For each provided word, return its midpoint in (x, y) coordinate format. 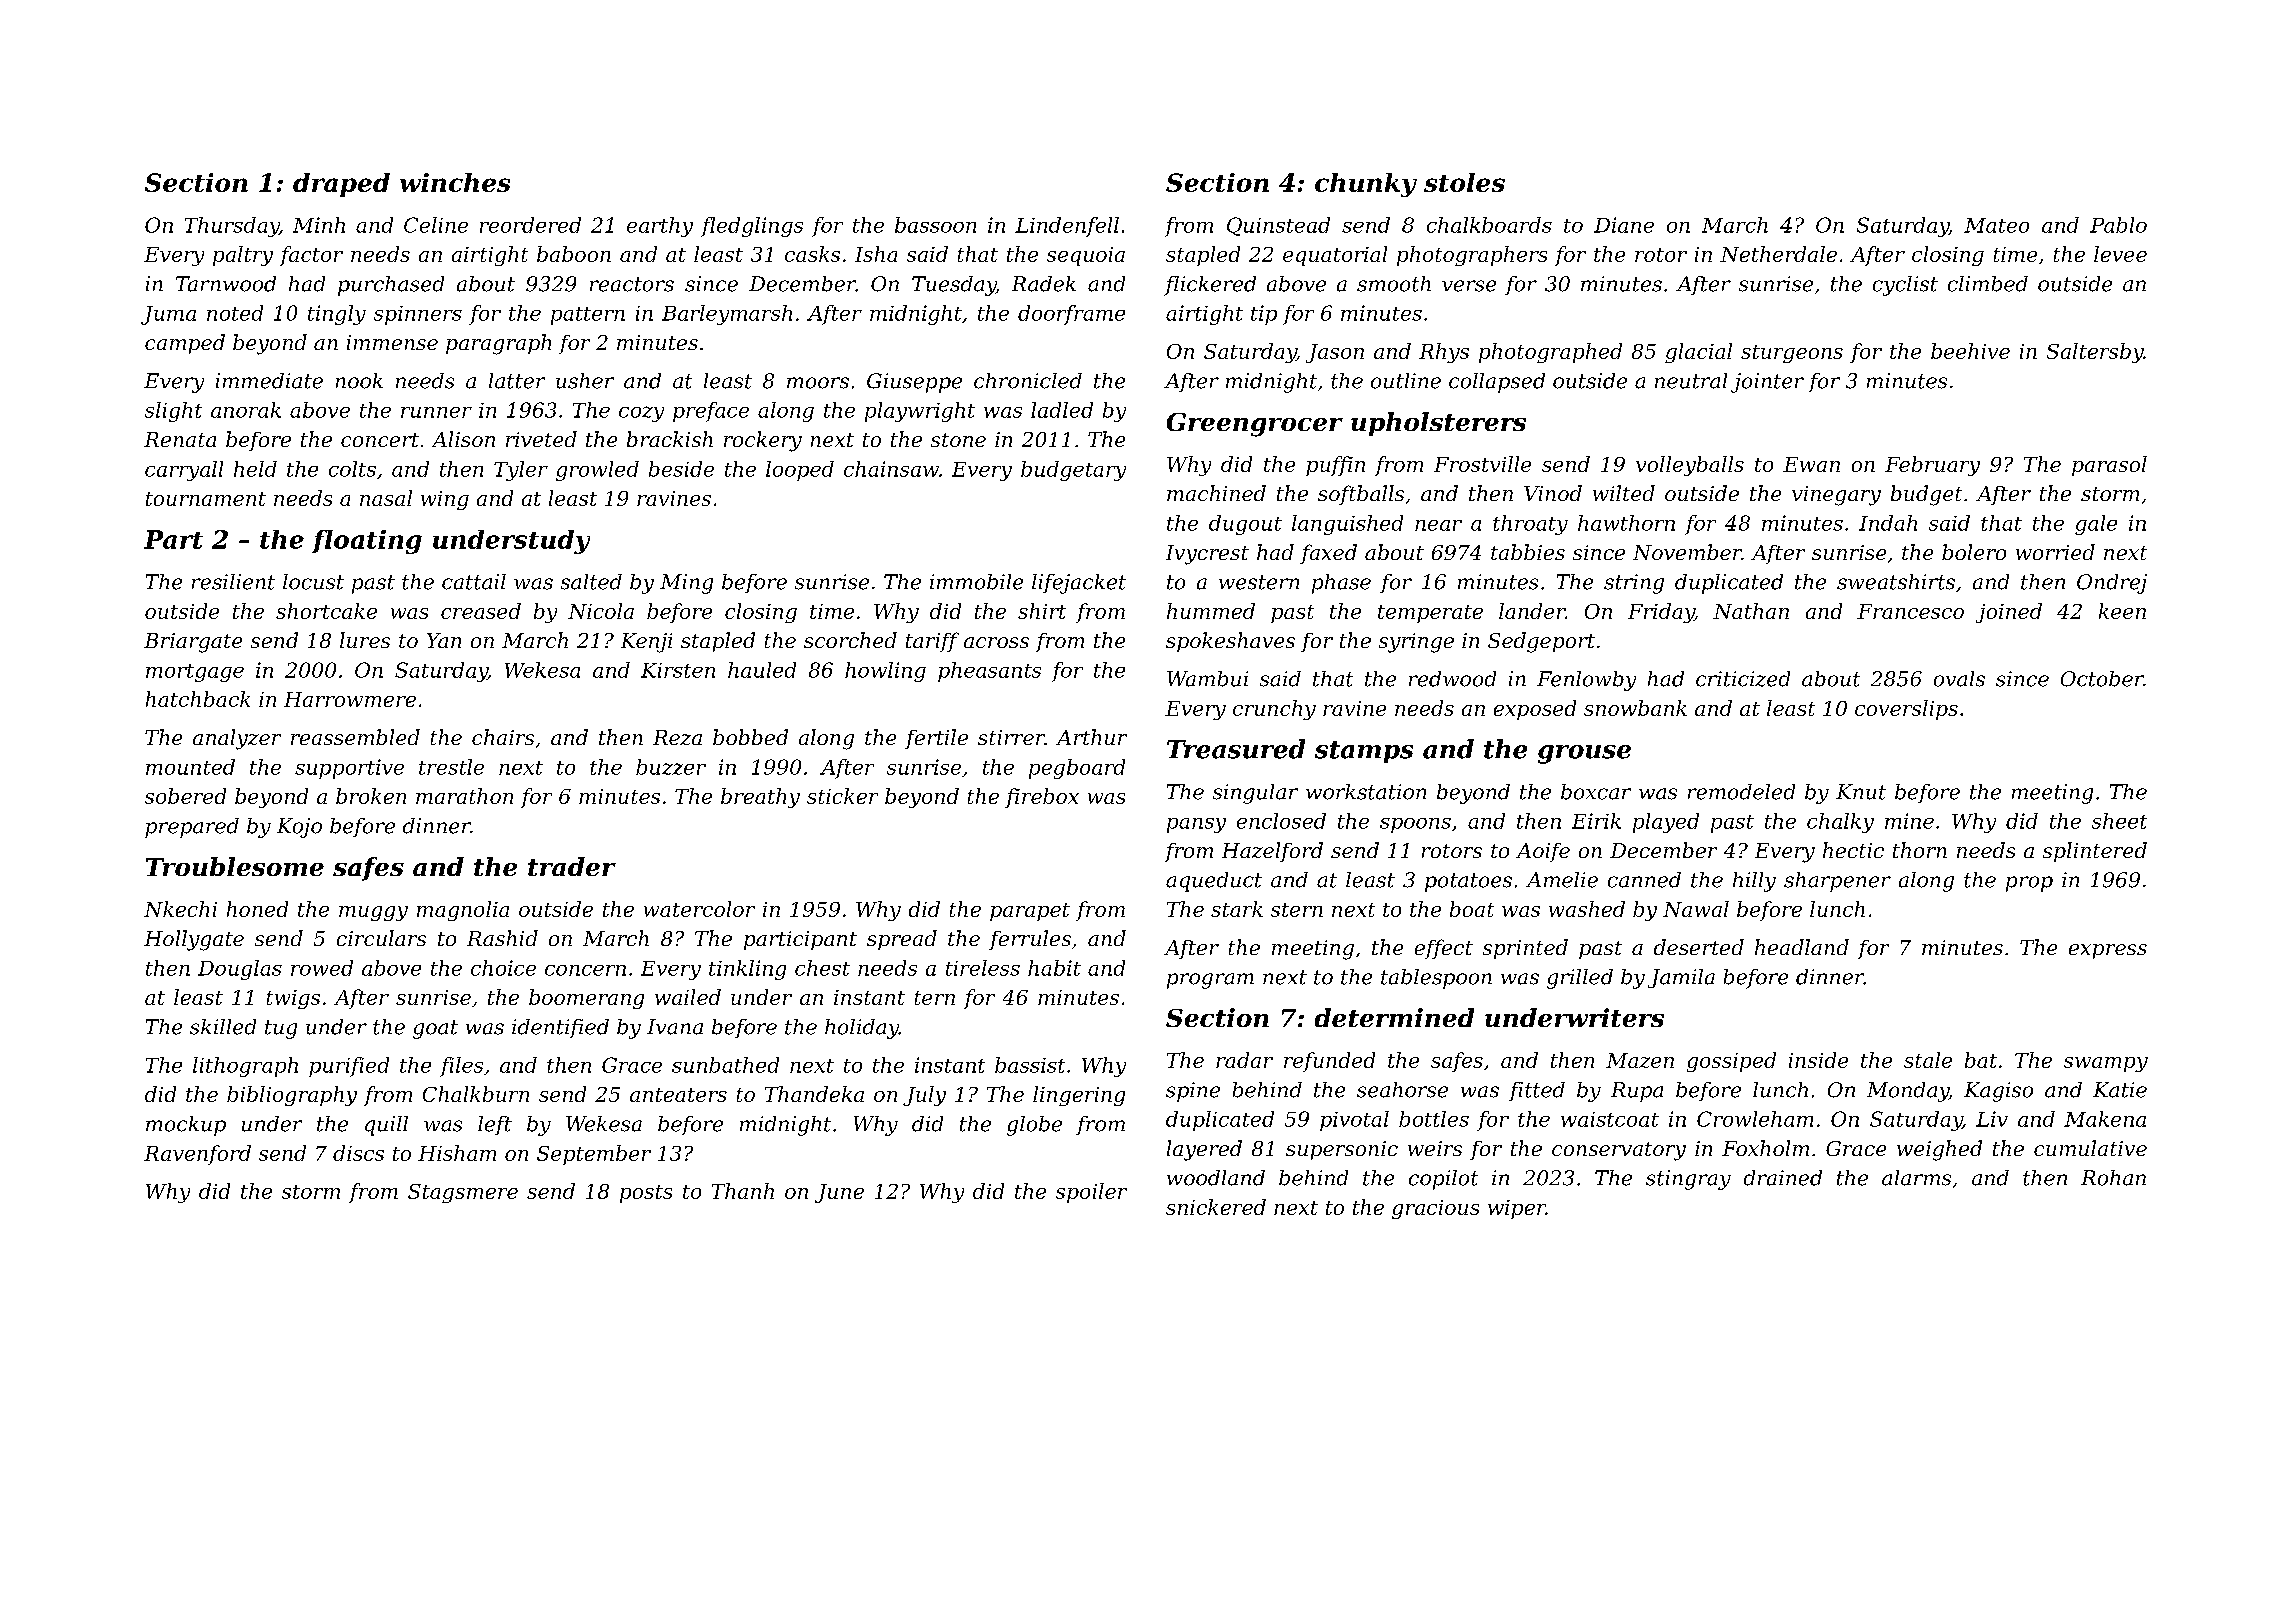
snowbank (1635, 708)
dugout (1245, 525)
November (1687, 552)
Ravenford (197, 1155)
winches (455, 182)
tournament (206, 499)
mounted (190, 767)
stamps (1364, 752)
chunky (1366, 185)
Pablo (2118, 225)
